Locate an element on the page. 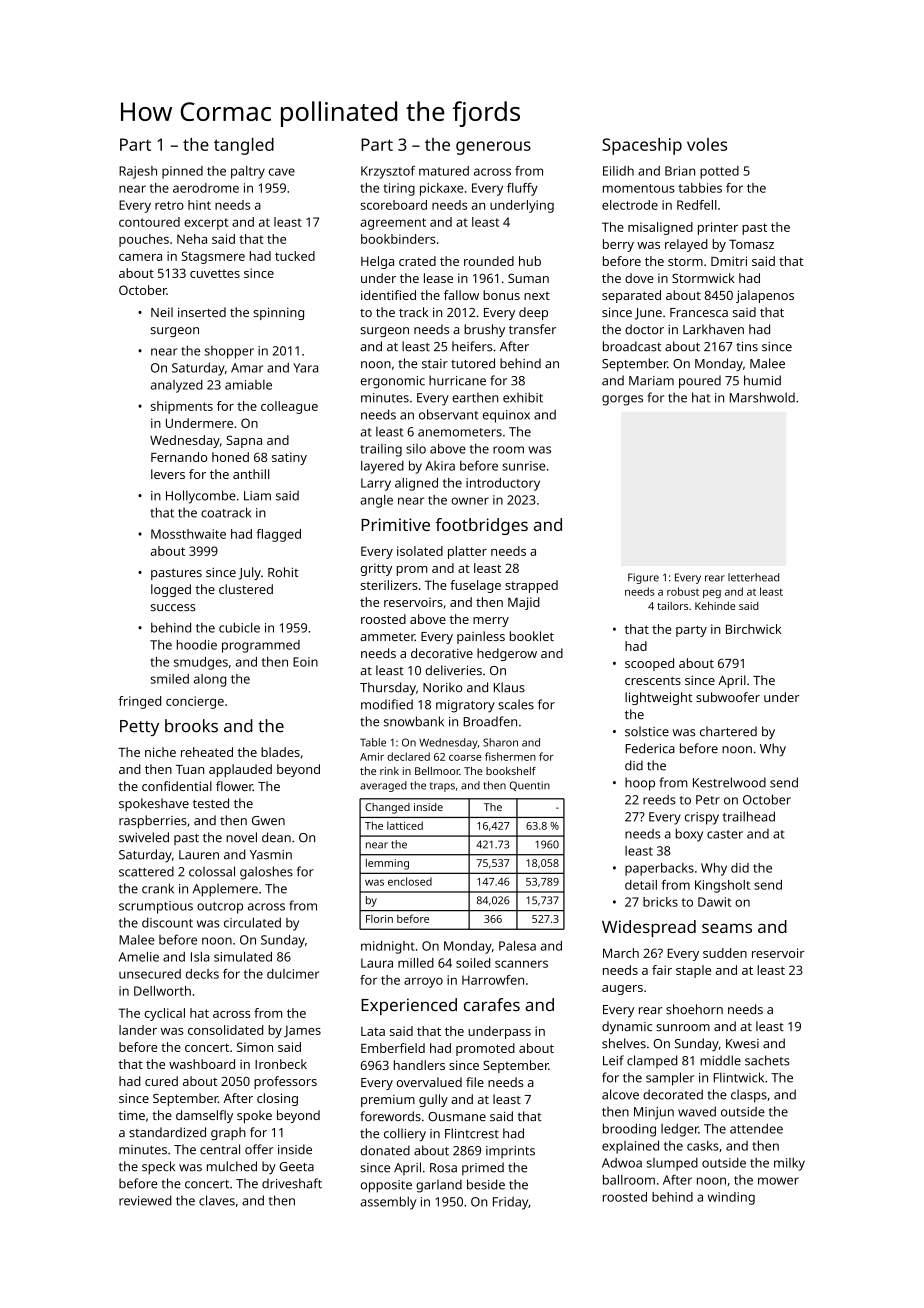  Kestrelwood is located at coordinates (729, 782).
